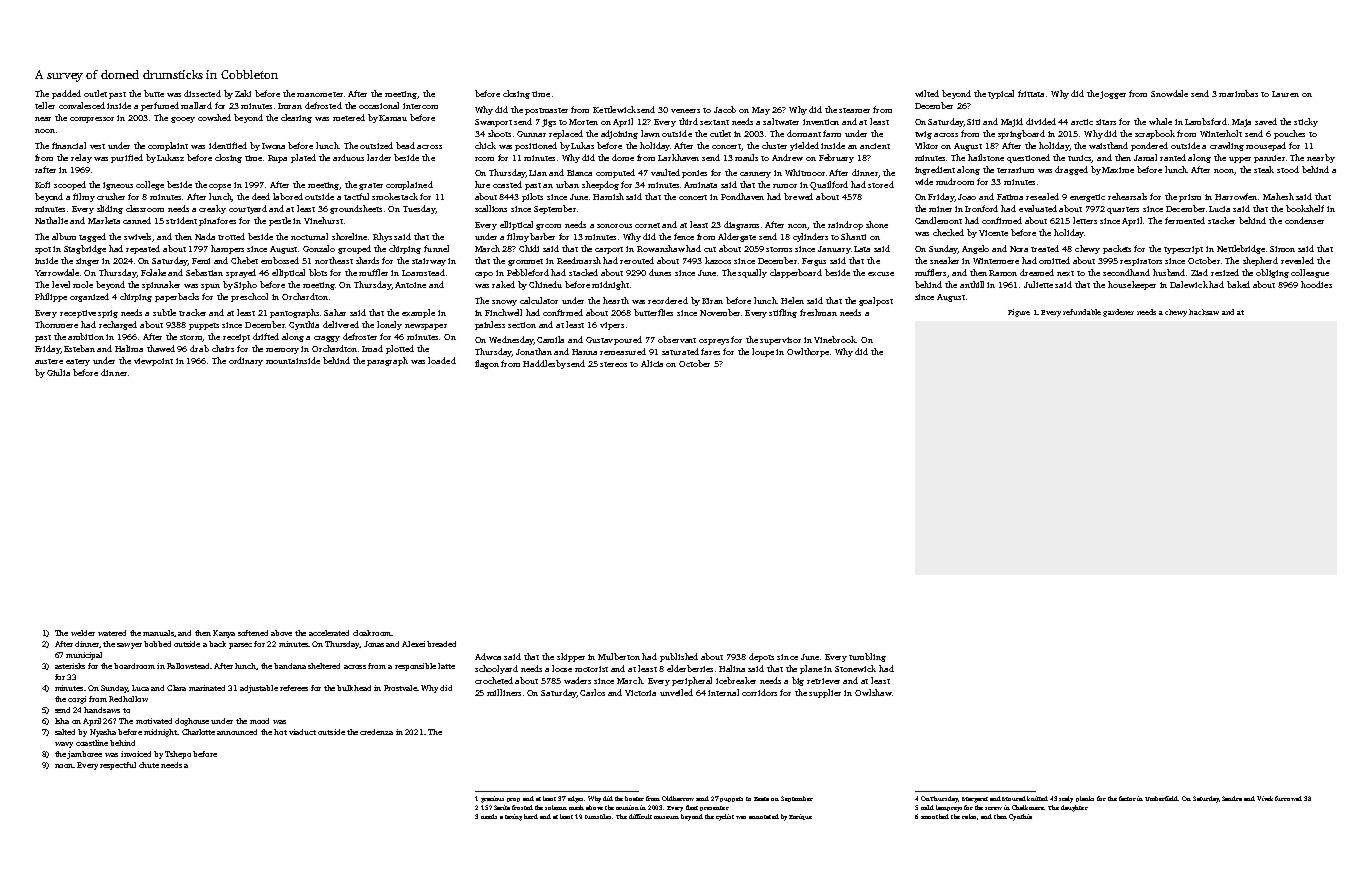  Describe the element at coordinates (82, 105) in the screenshot. I see `convalesced` at that location.
